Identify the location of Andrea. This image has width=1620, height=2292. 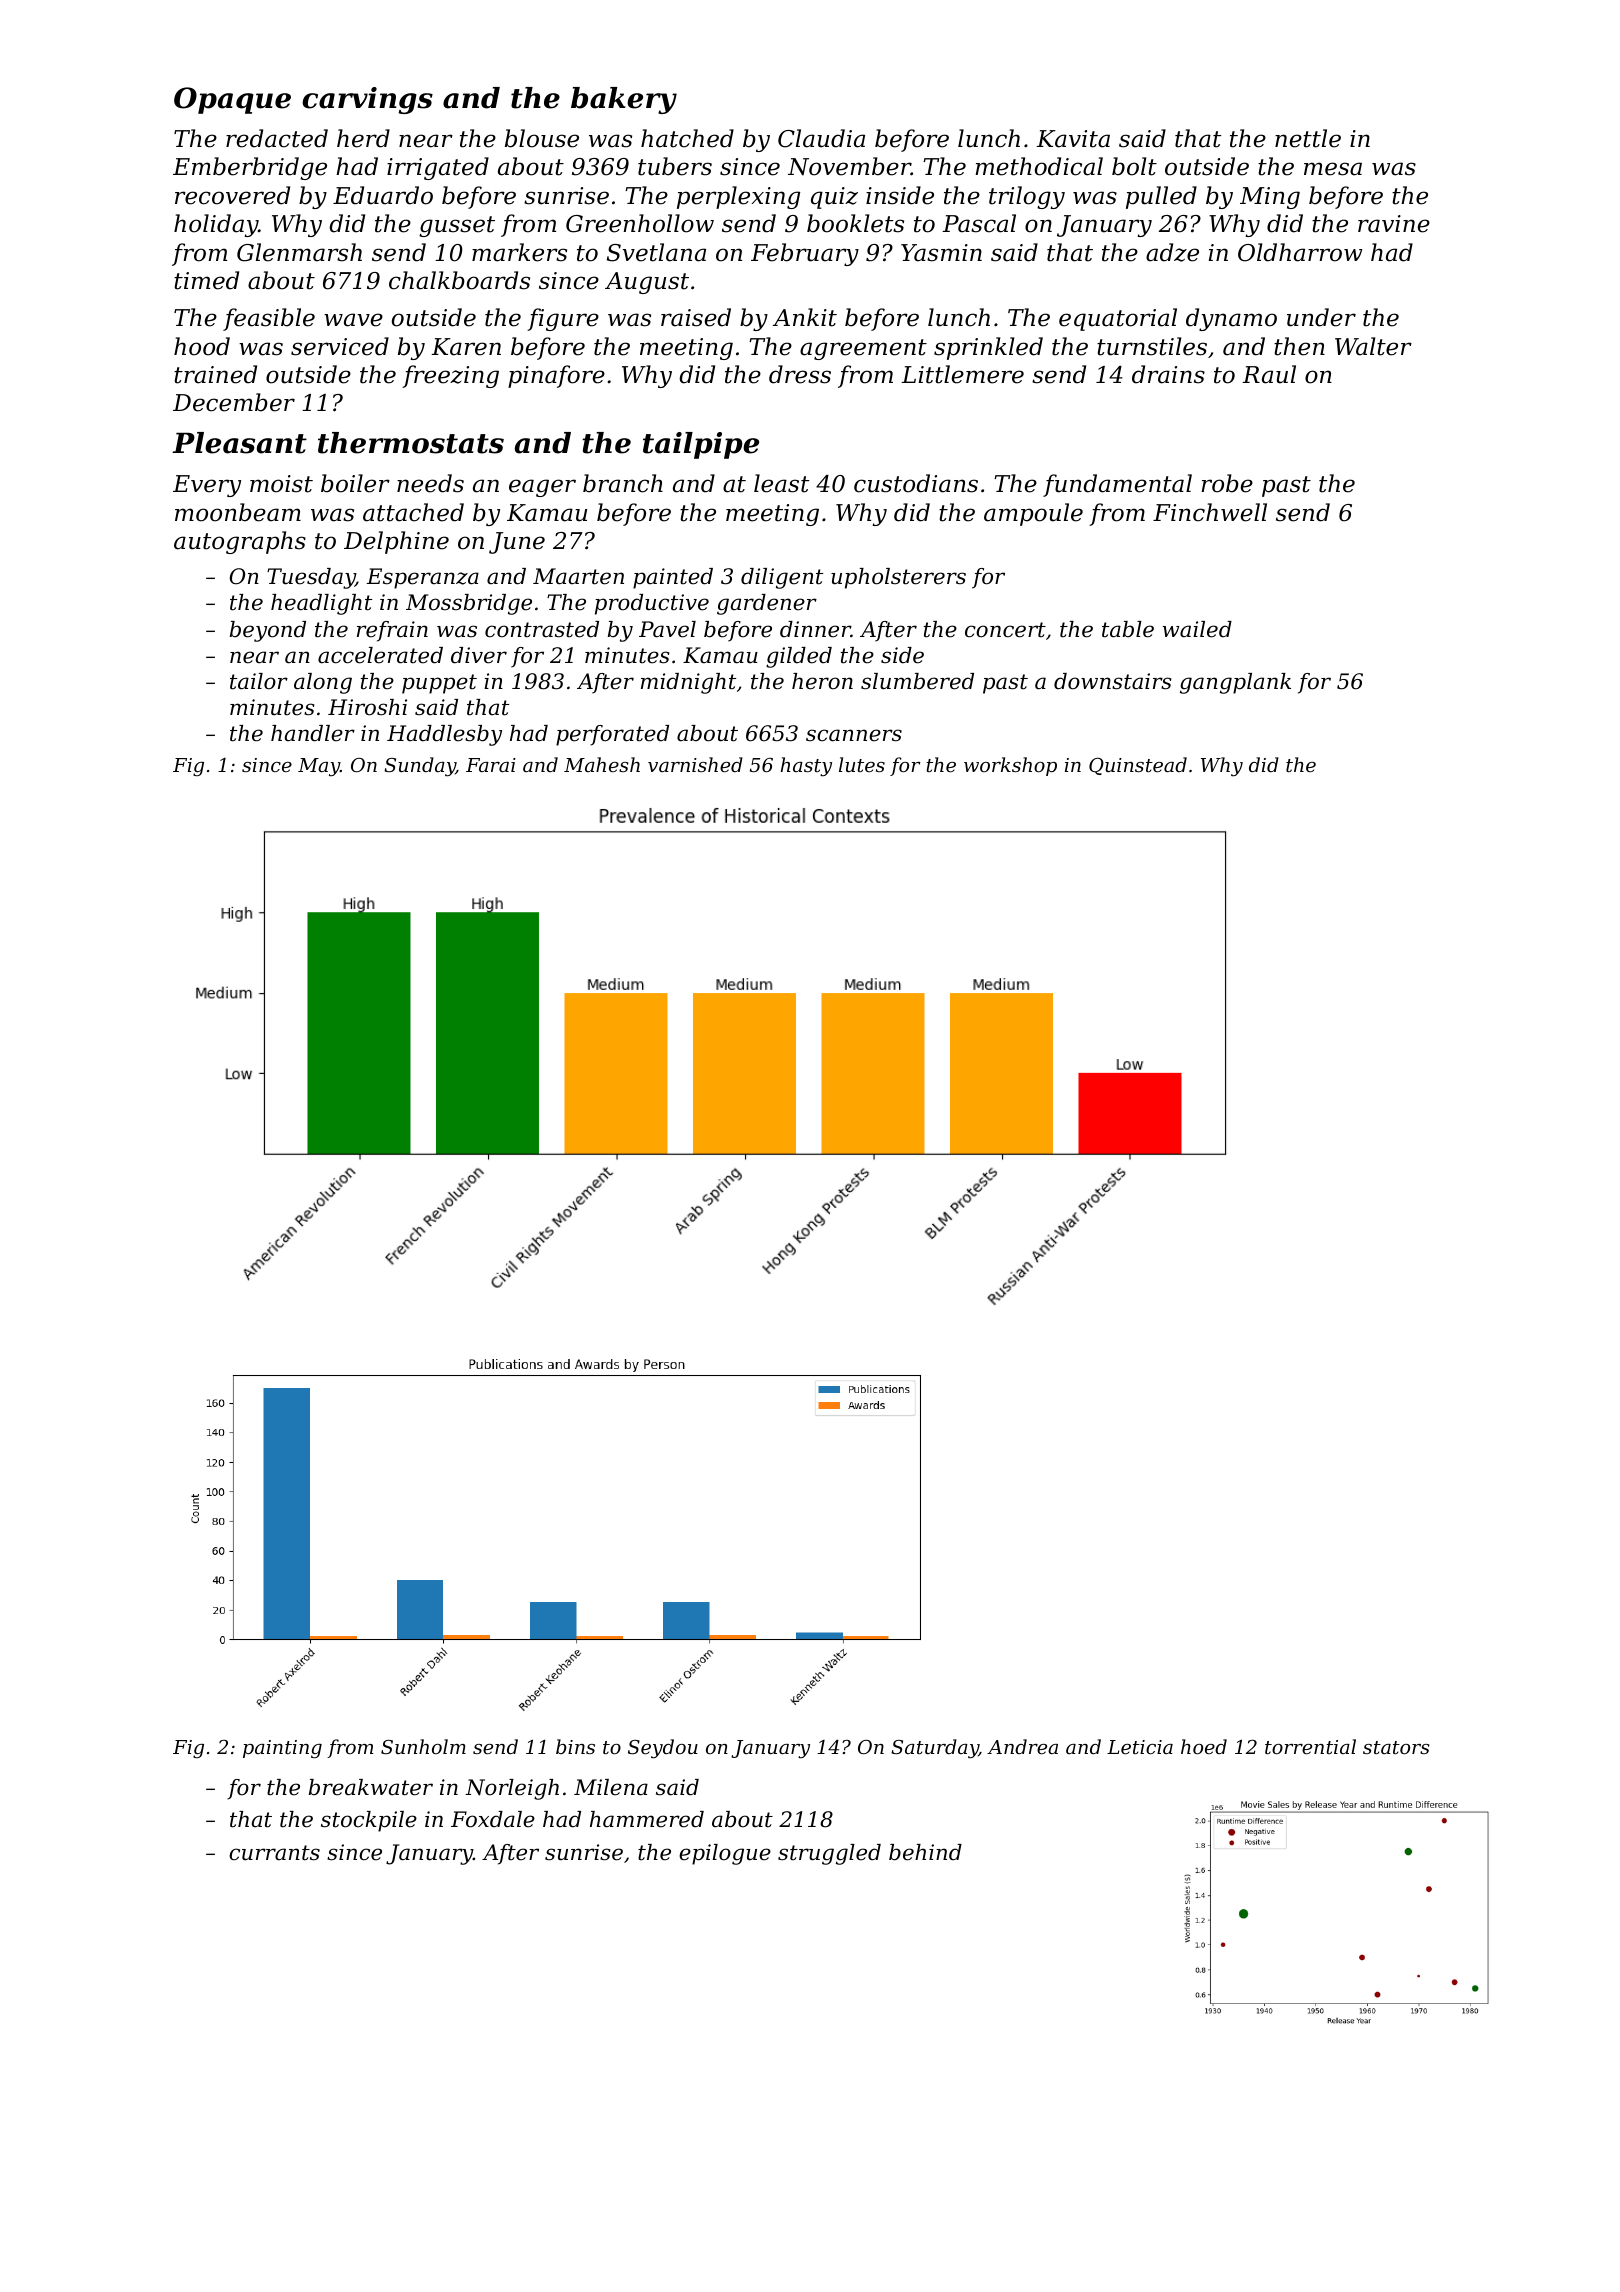
(1022, 1746).
